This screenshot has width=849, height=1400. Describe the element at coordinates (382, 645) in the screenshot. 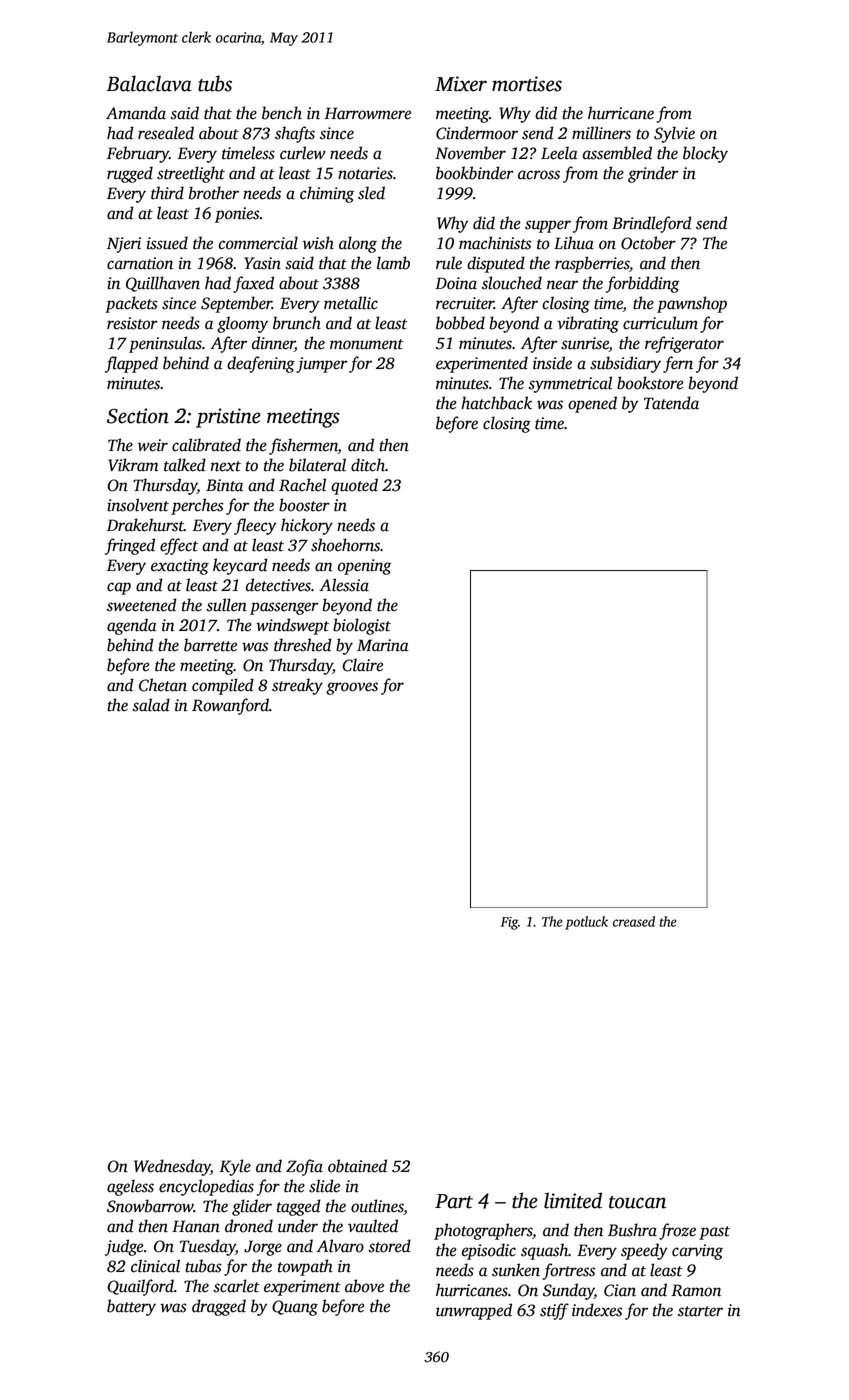

I see `Marina` at that location.
